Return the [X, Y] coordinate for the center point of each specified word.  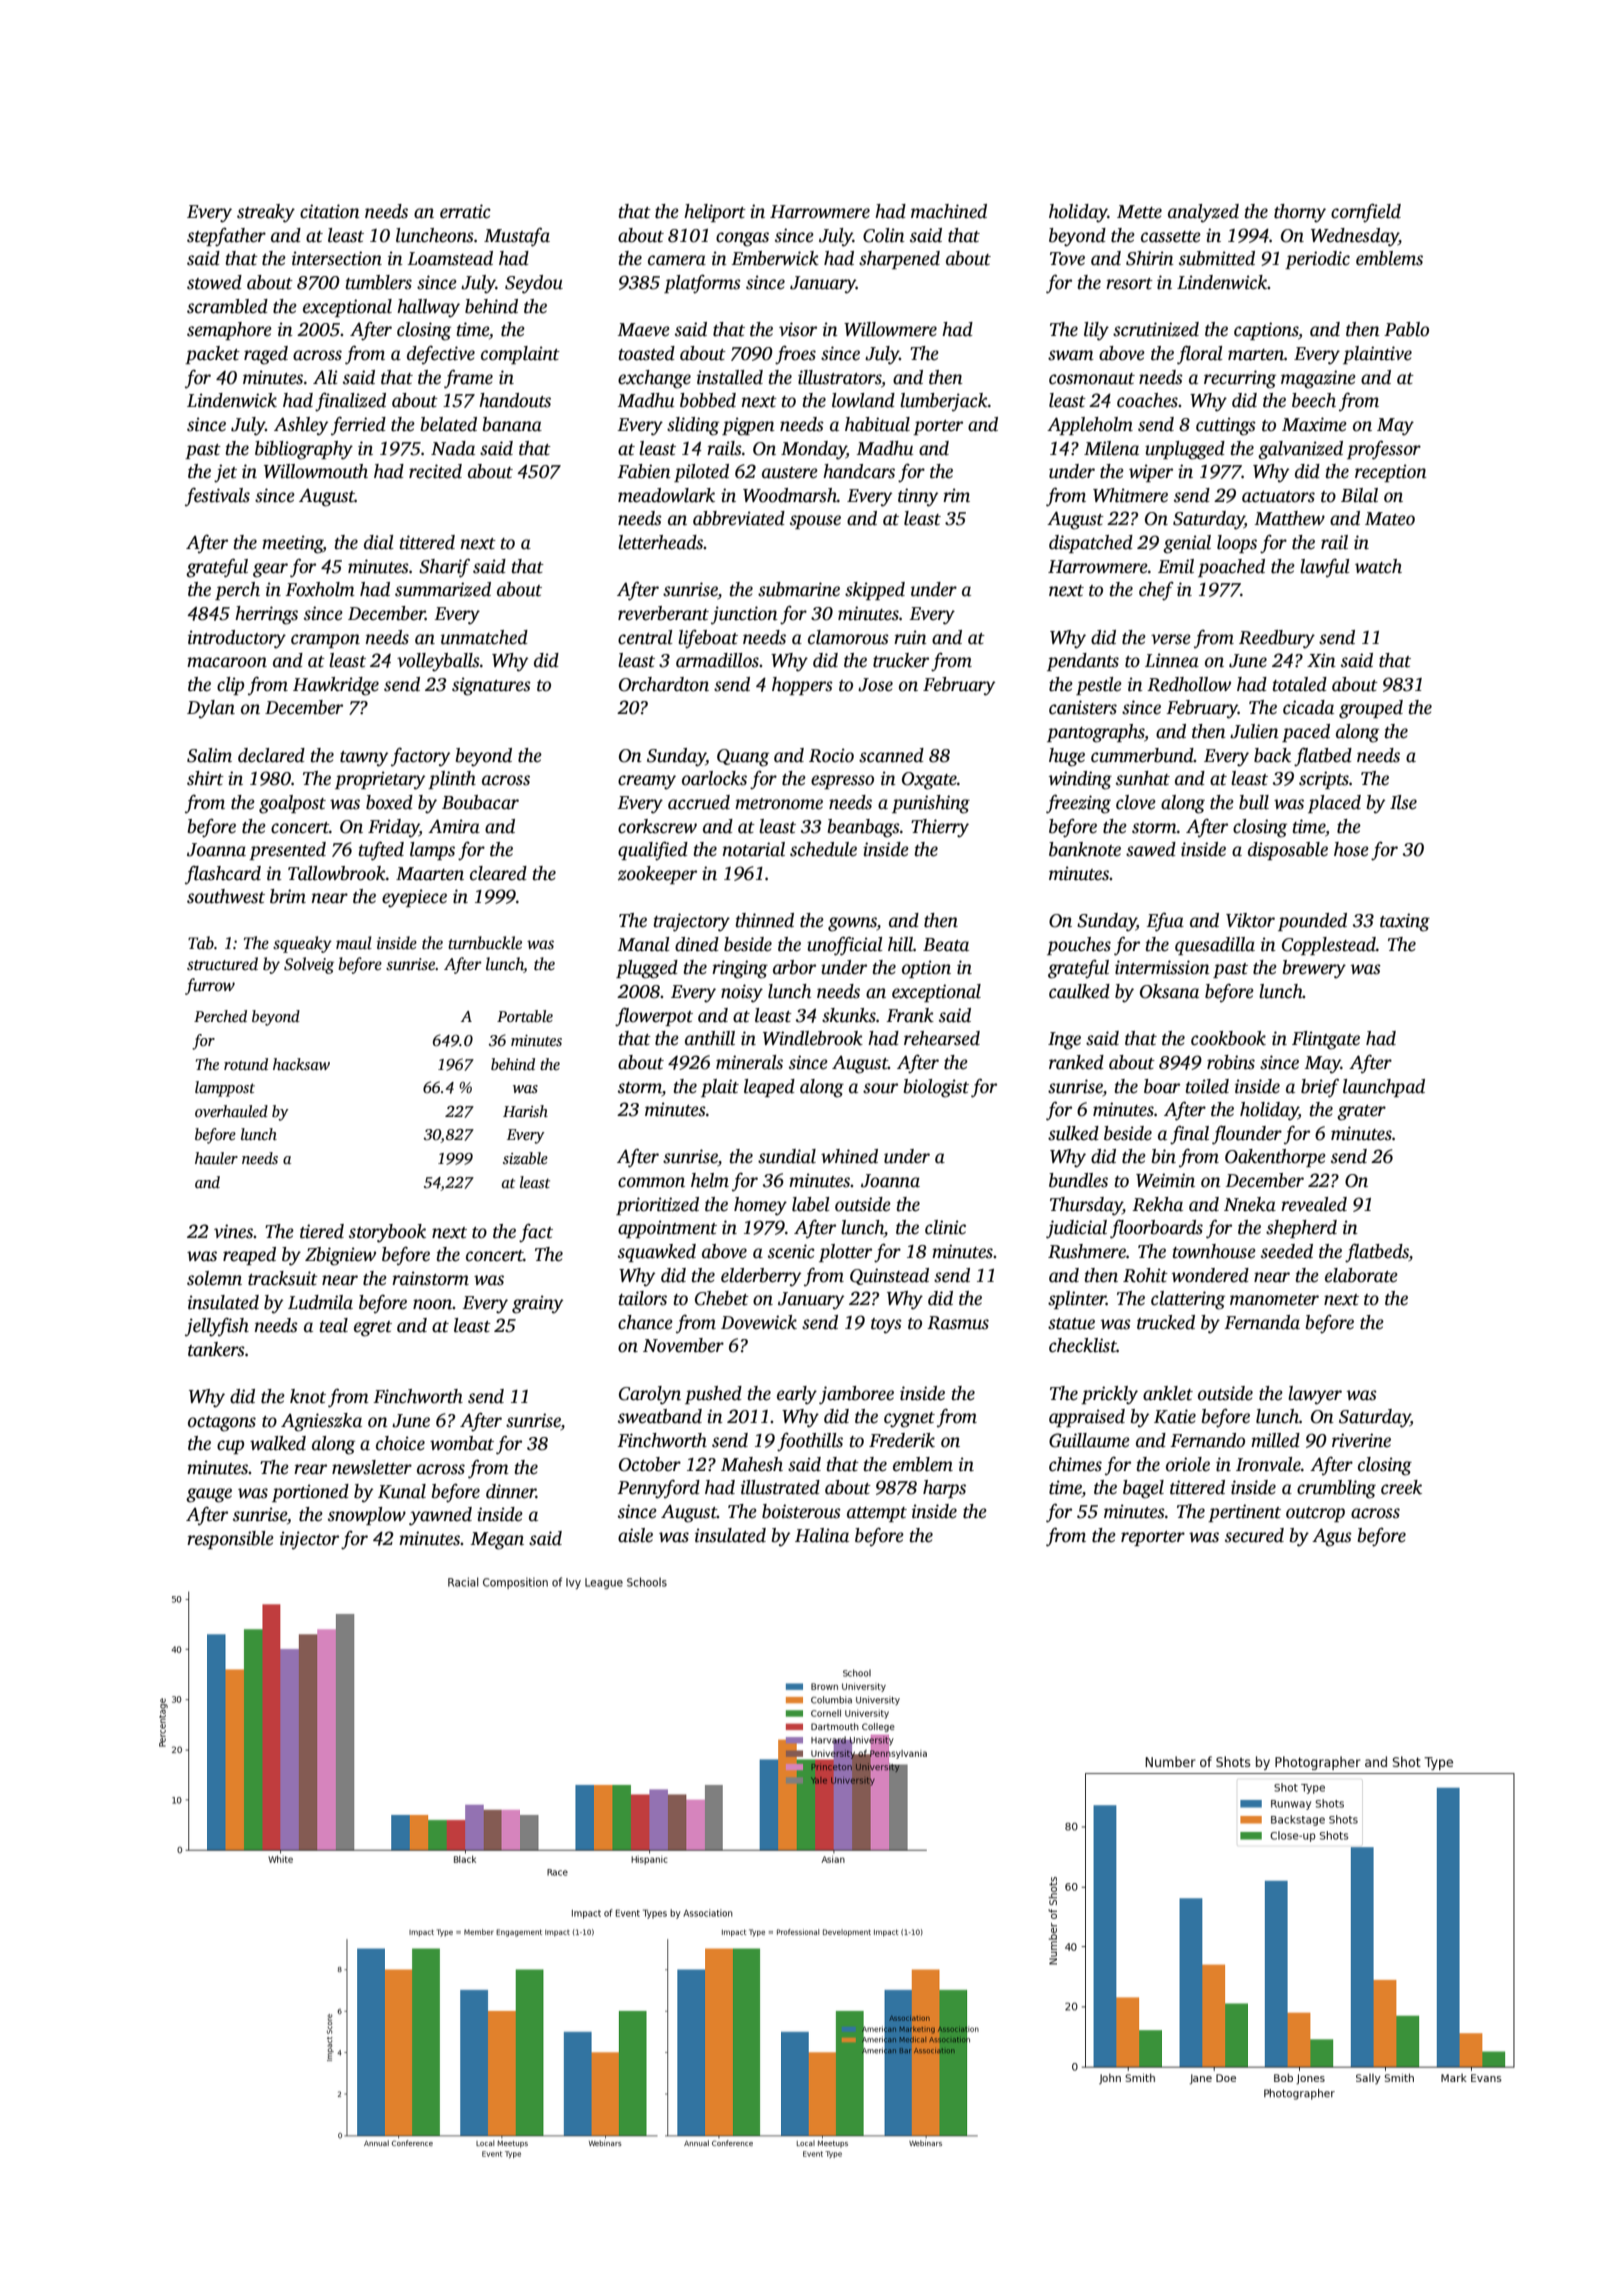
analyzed [1203, 213]
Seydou [534, 284]
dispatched [1091, 544]
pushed [713, 1395]
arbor [794, 967]
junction [744, 615]
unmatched [484, 637]
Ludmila [320, 1302]
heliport [715, 213]
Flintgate [1326, 1040]
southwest [226, 896]
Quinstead [889, 1276]
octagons [222, 1424]
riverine [1361, 1440]
